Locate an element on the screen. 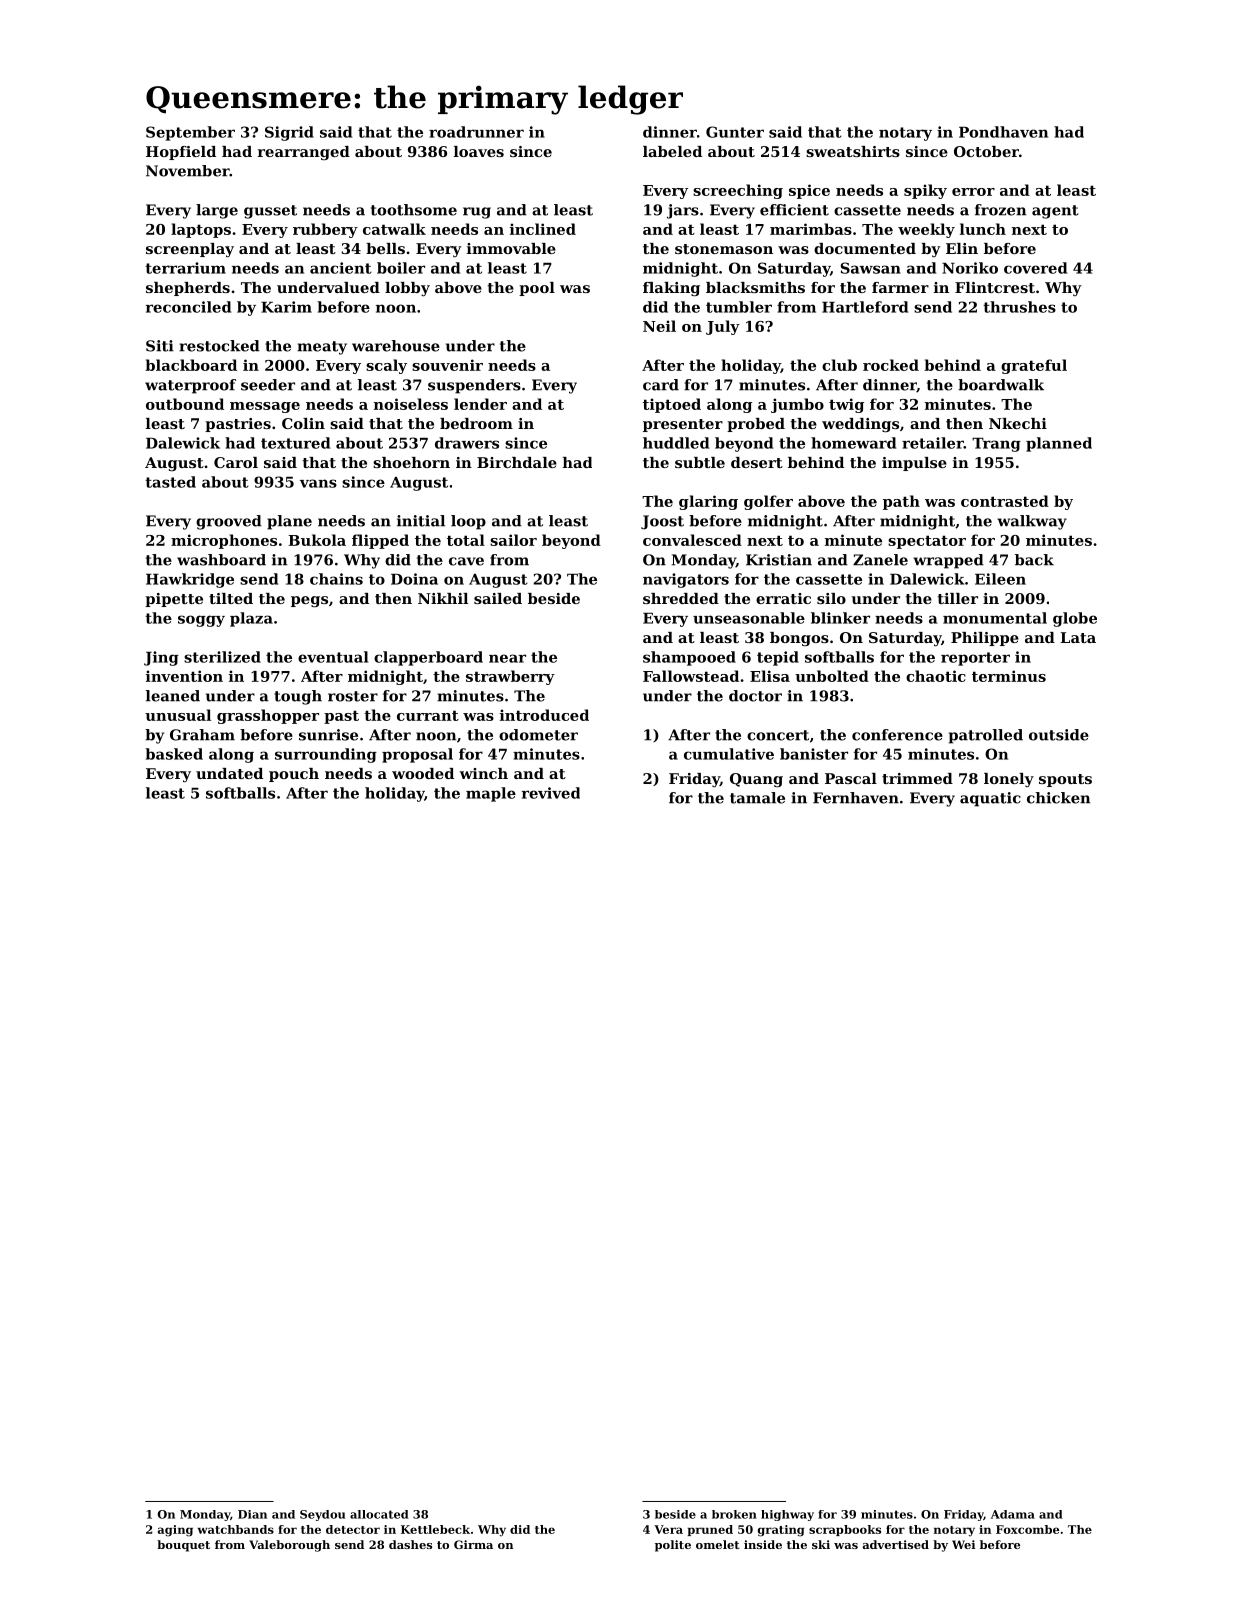 The width and height of the screenshot is (1244, 1609). shampooed is located at coordinates (689, 658).
